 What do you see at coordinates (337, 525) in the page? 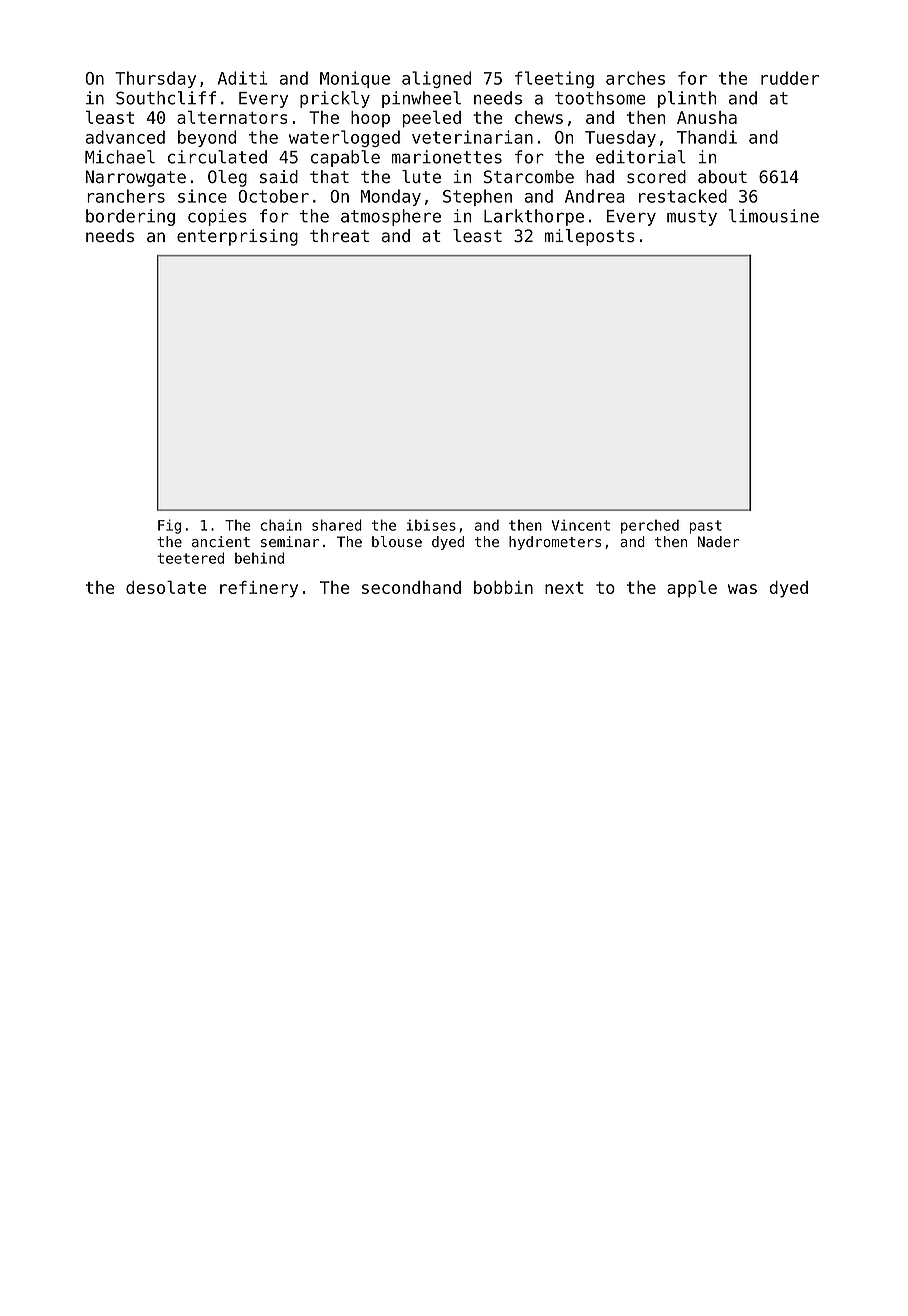
I see `shared` at bounding box center [337, 525].
